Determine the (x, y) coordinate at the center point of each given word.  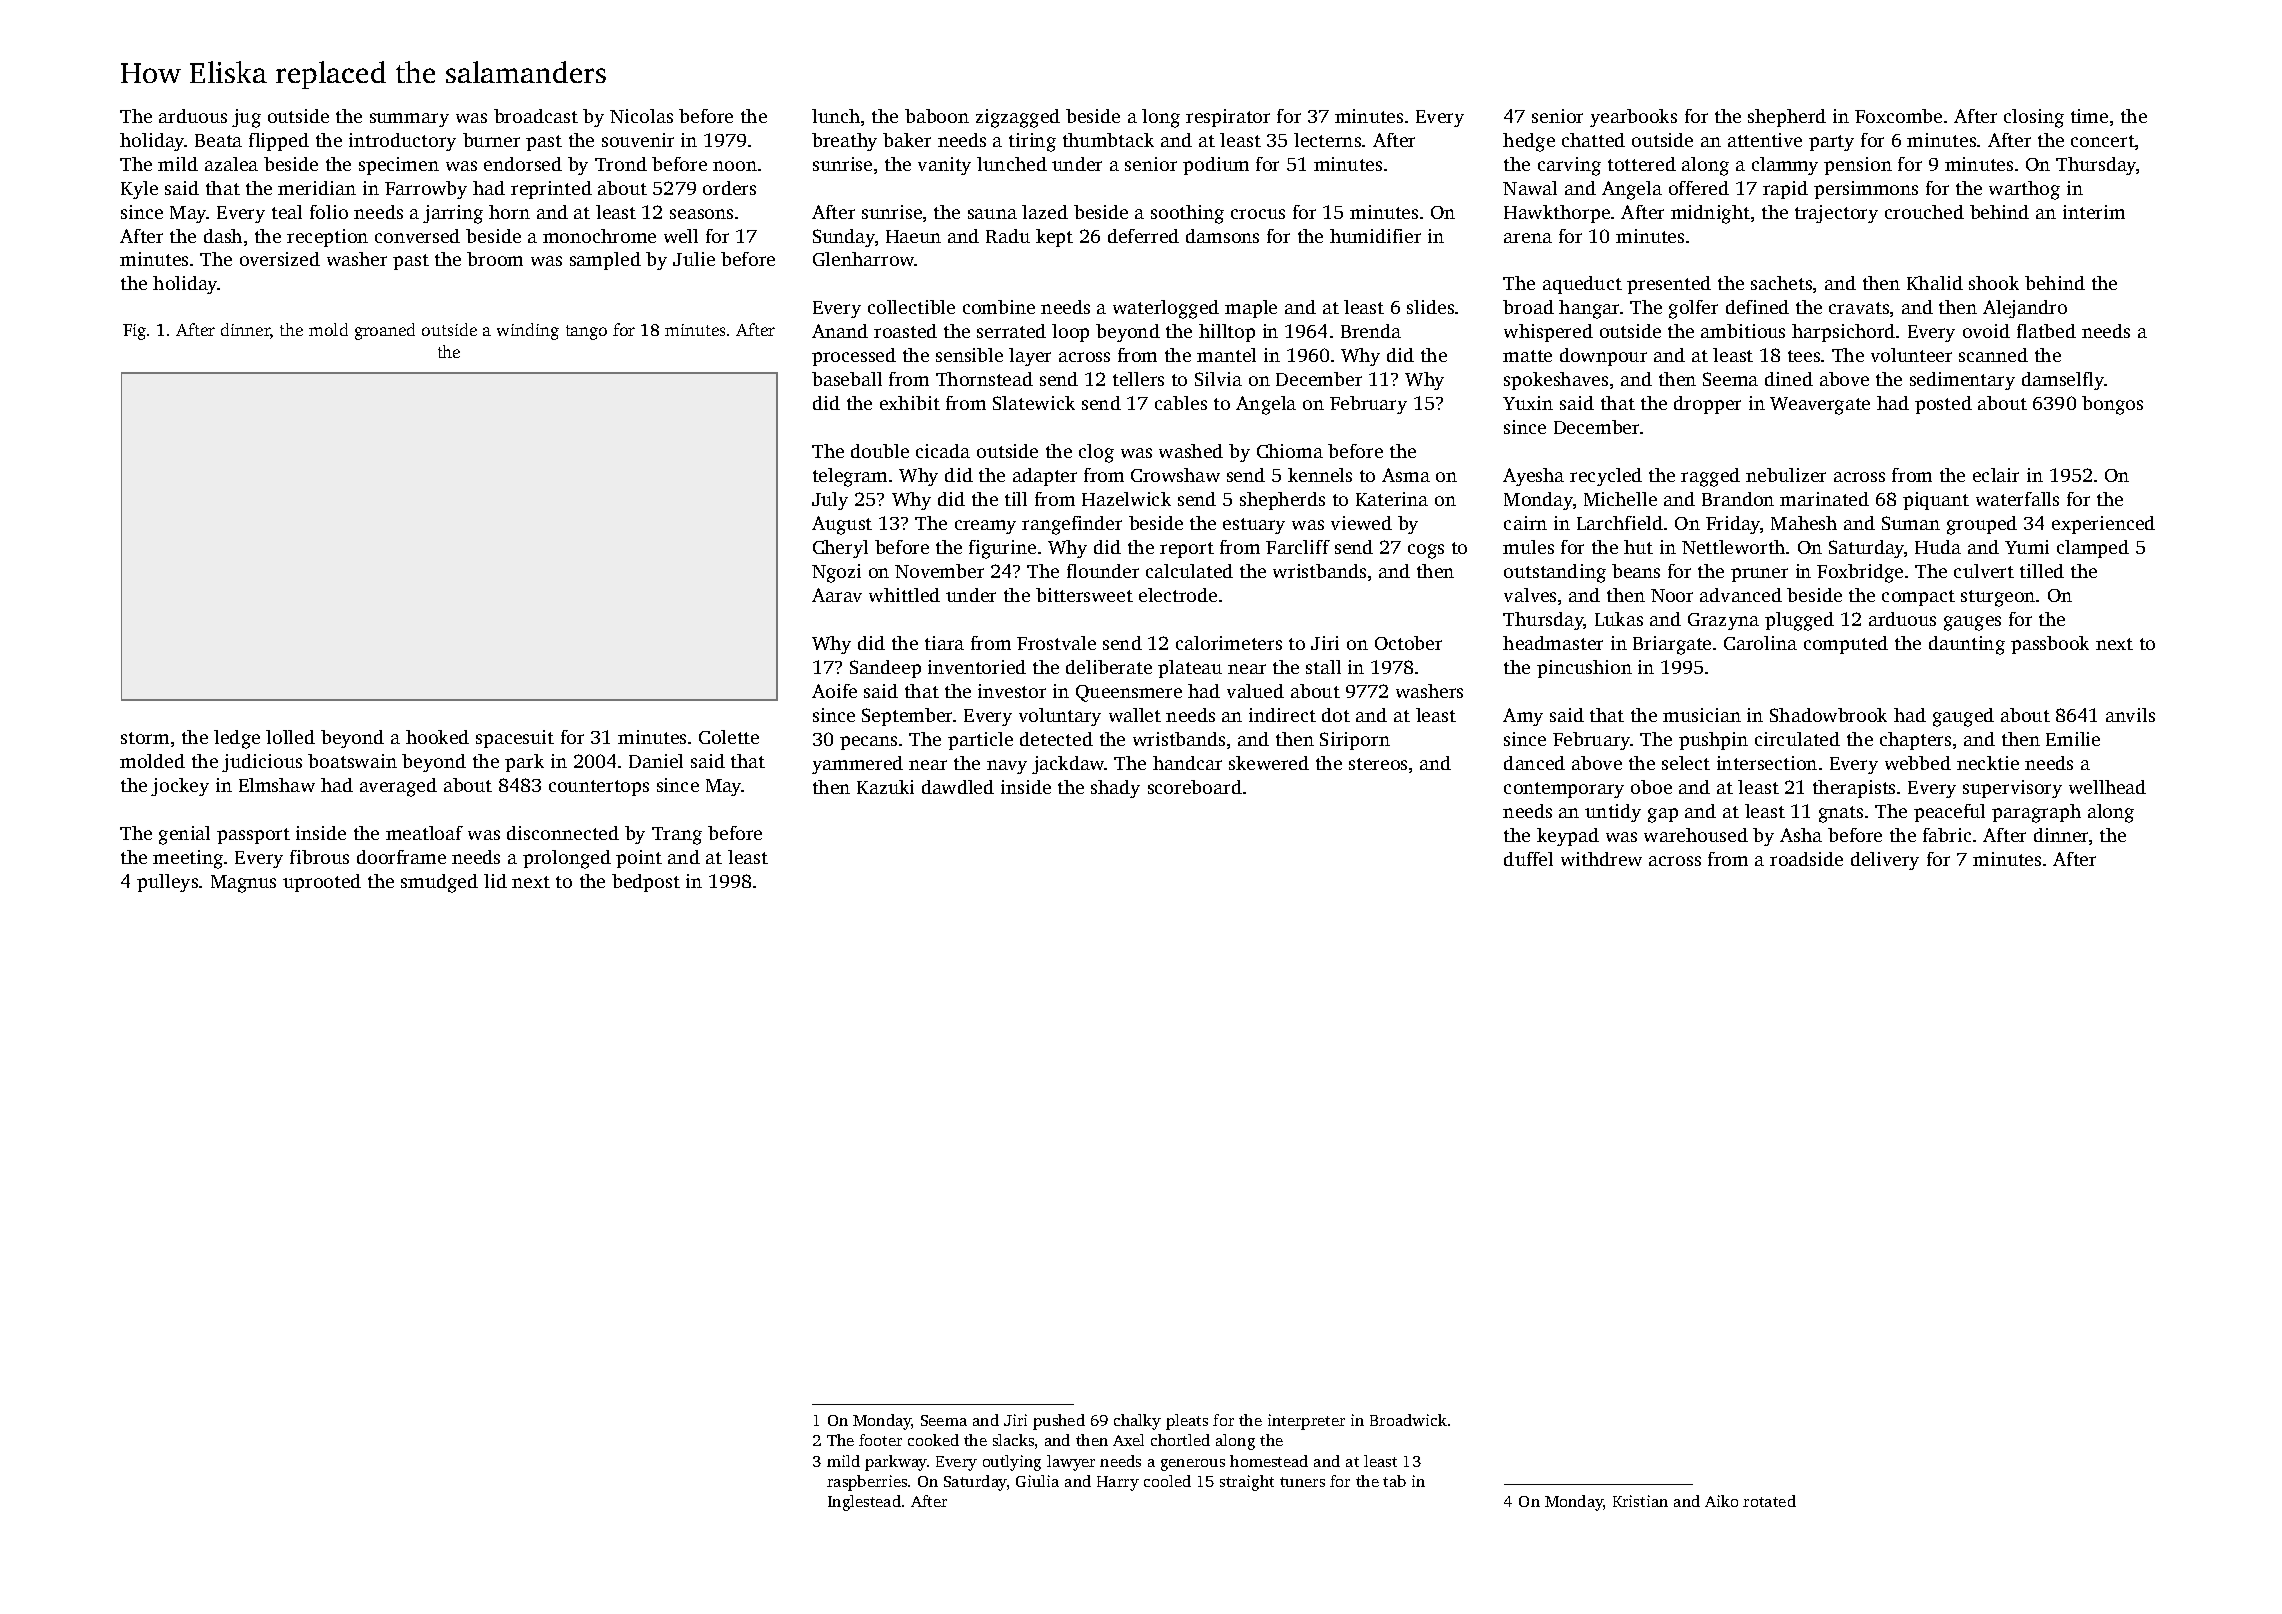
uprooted (322, 883)
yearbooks (1633, 118)
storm (145, 738)
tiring (1032, 142)
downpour (1603, 357)
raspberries (867, 1483)
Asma (1406, 475)
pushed (1059, 1422)
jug (246, 118)
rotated (1769, 1501)
